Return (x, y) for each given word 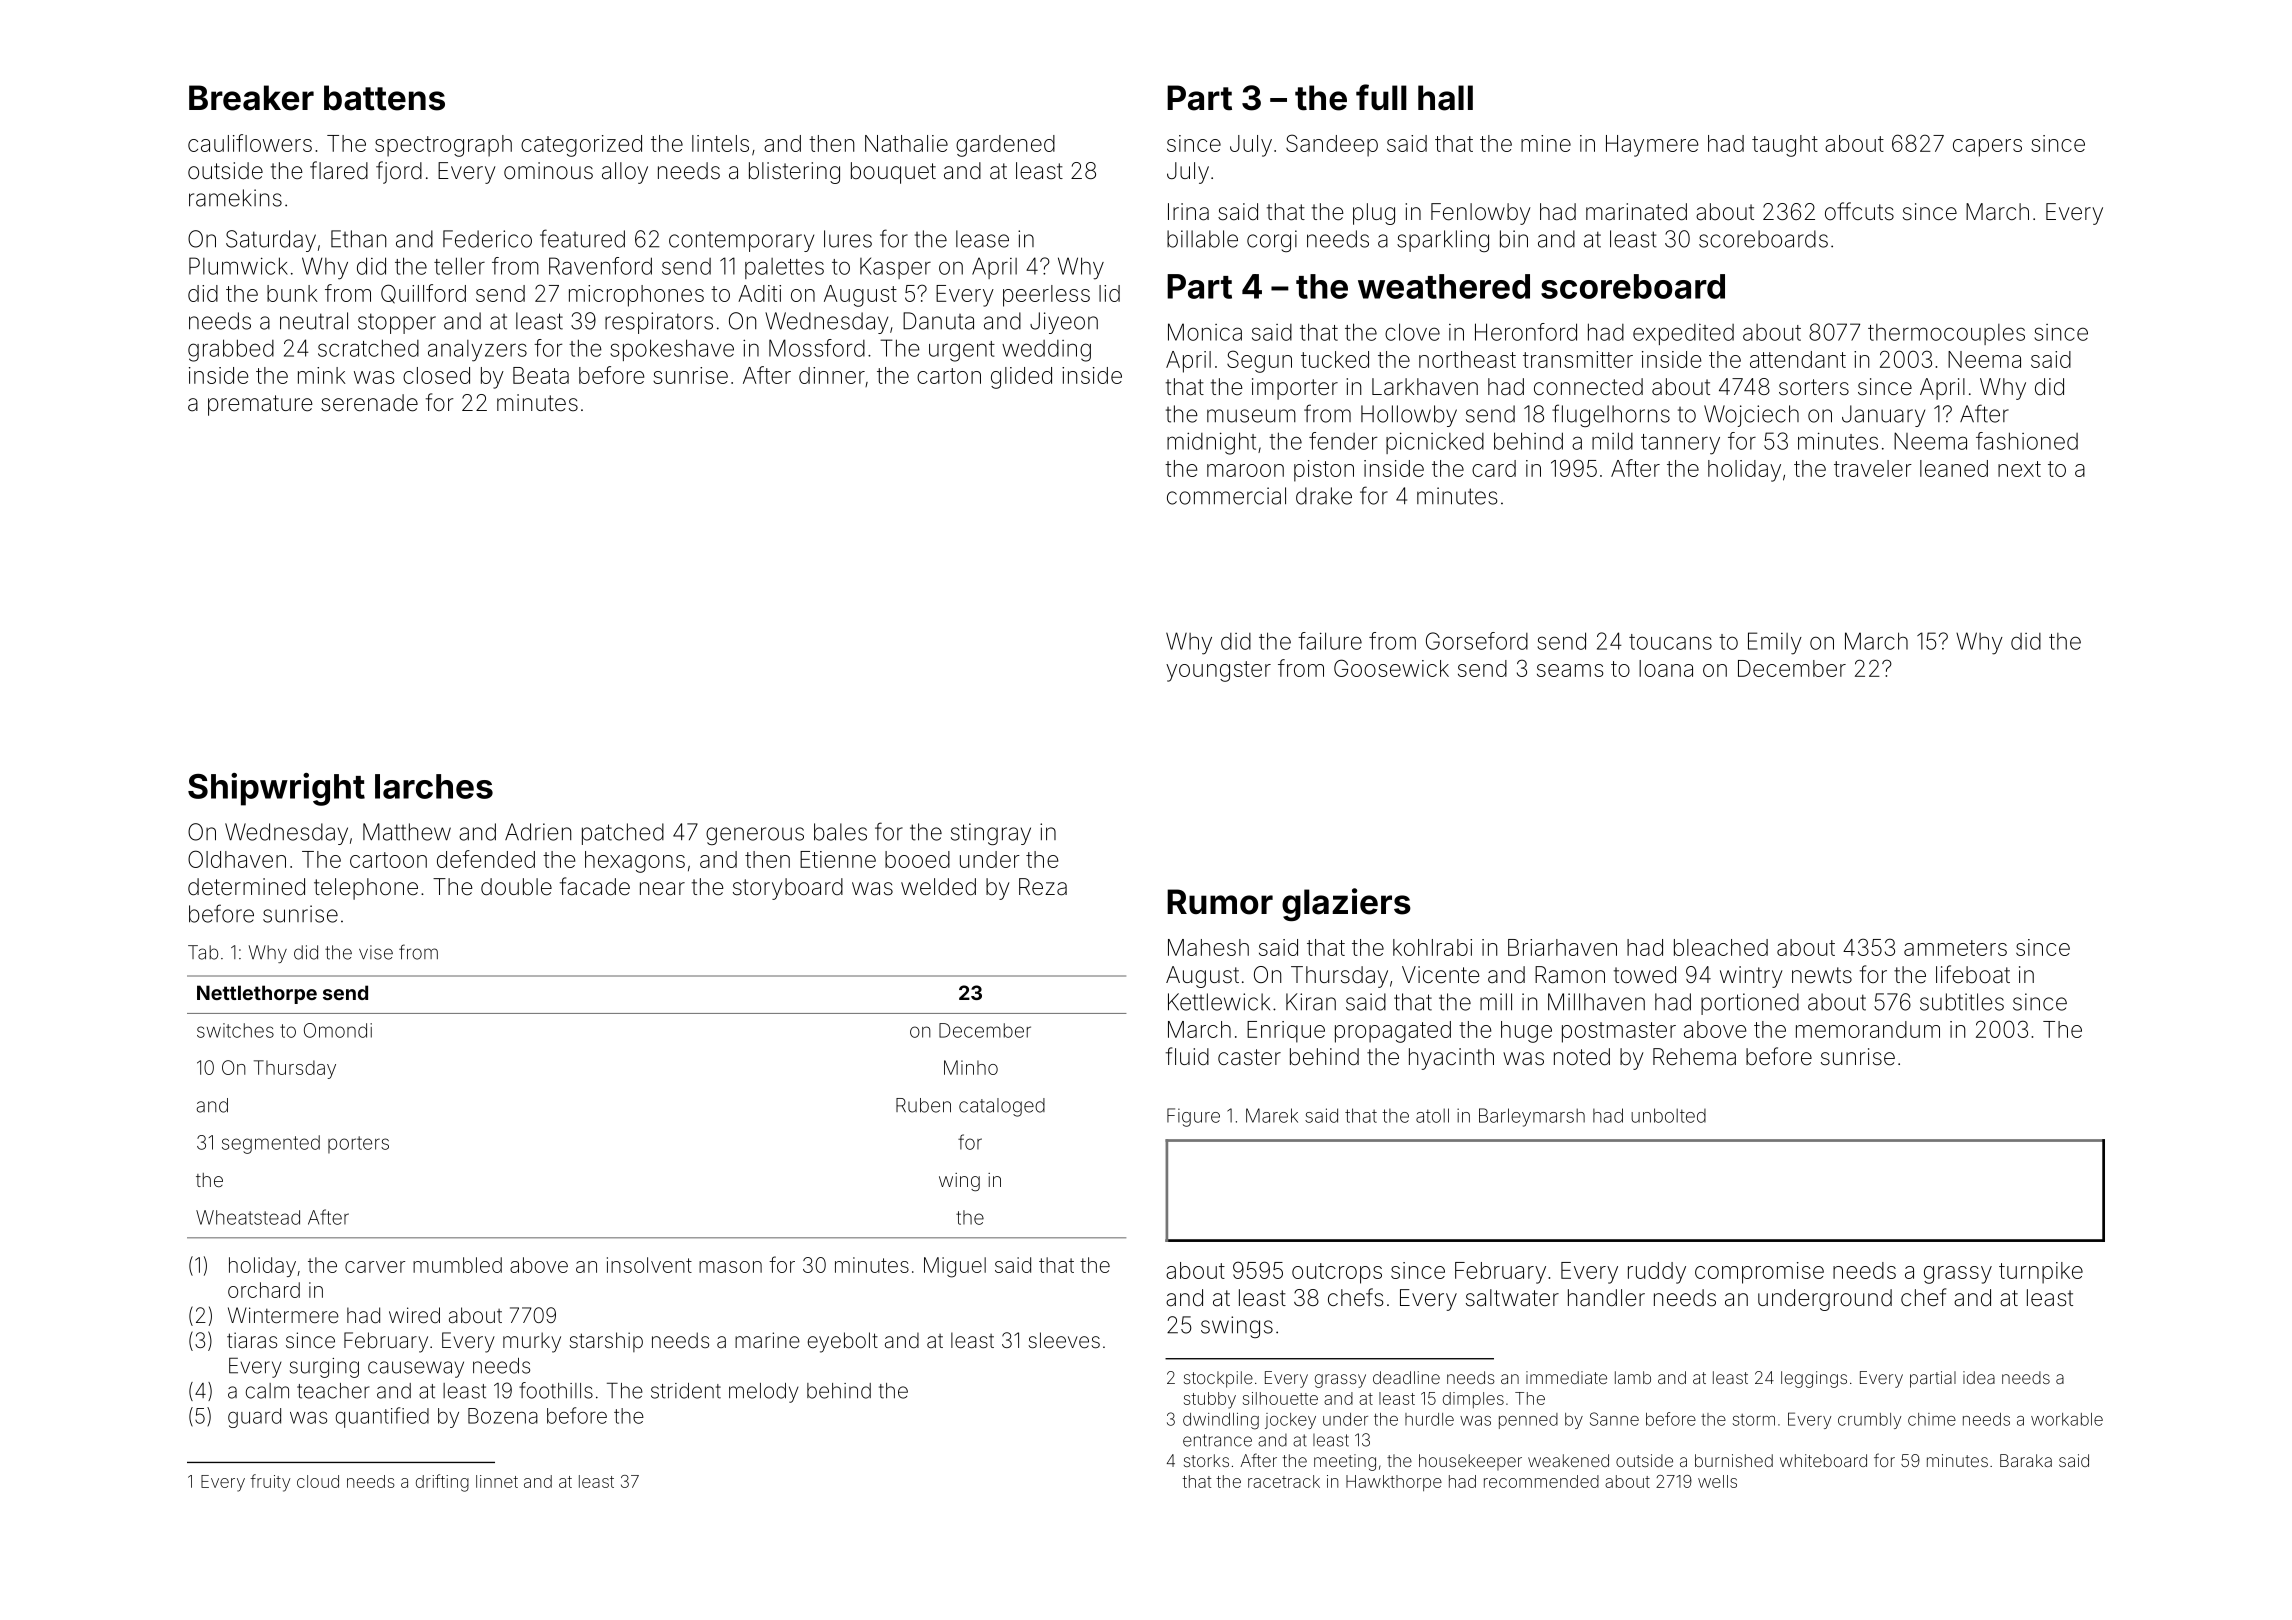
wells (1717, 1481)
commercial (1226, 496)
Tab (203, 952)
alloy (625, 173)
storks (1206, 1460)
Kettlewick (1219, 1002)
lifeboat (1973, 974)
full (1381, 97)
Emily (1775, 643)
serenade (369, 403)
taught (1785, 146)
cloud (318, 1481)
